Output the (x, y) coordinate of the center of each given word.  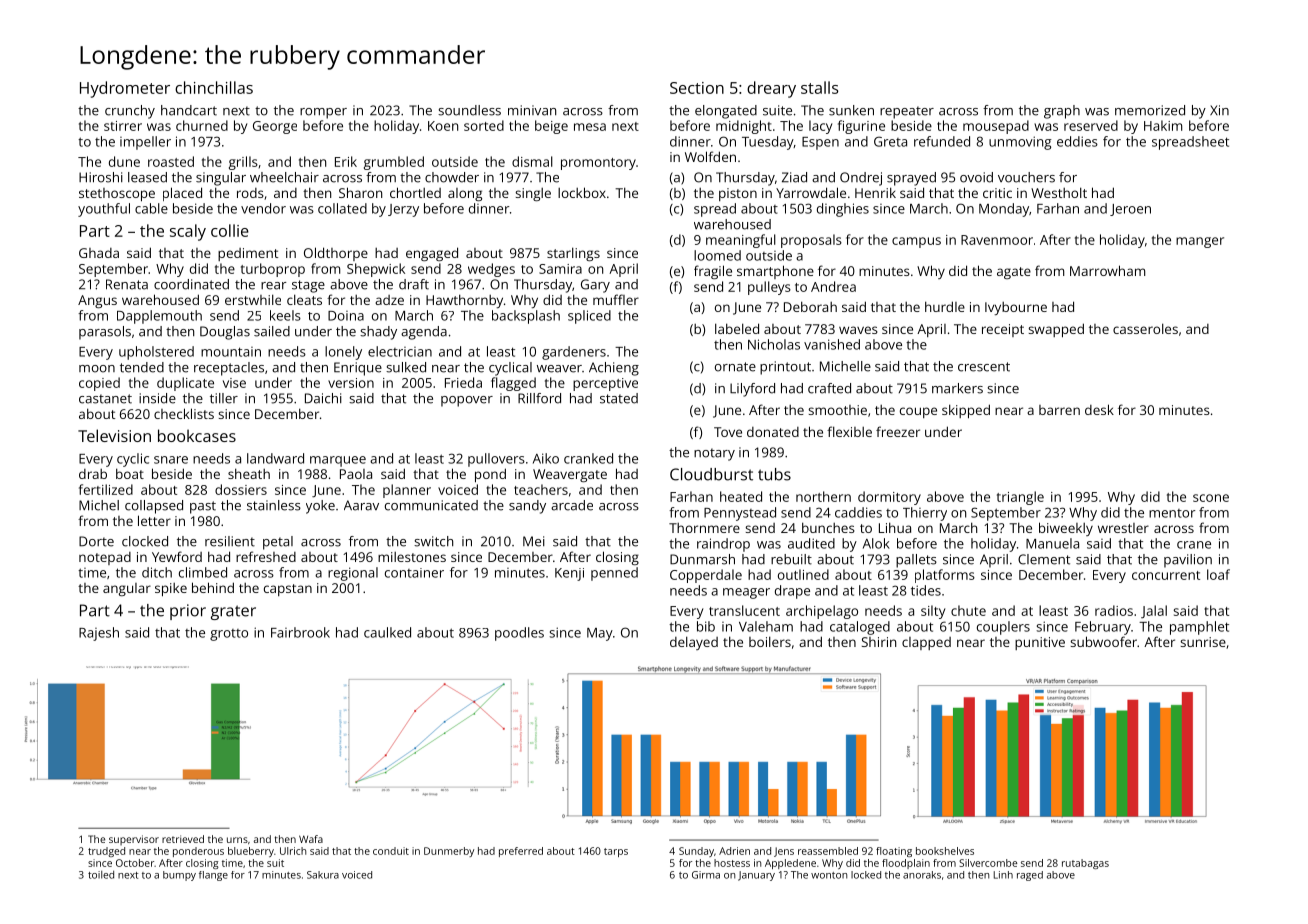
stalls (819, 87)
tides (926, 590)
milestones (412, 557)
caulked (387, 632)
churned (202, 125)
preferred (521, 852)
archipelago (822, 612)
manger (1200, 242)
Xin (1219, 110)
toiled (101, 875)
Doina (346, 316)
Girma (706, 875)
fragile (713, 272)
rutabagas (1085, 864)
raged (1030, 876)
